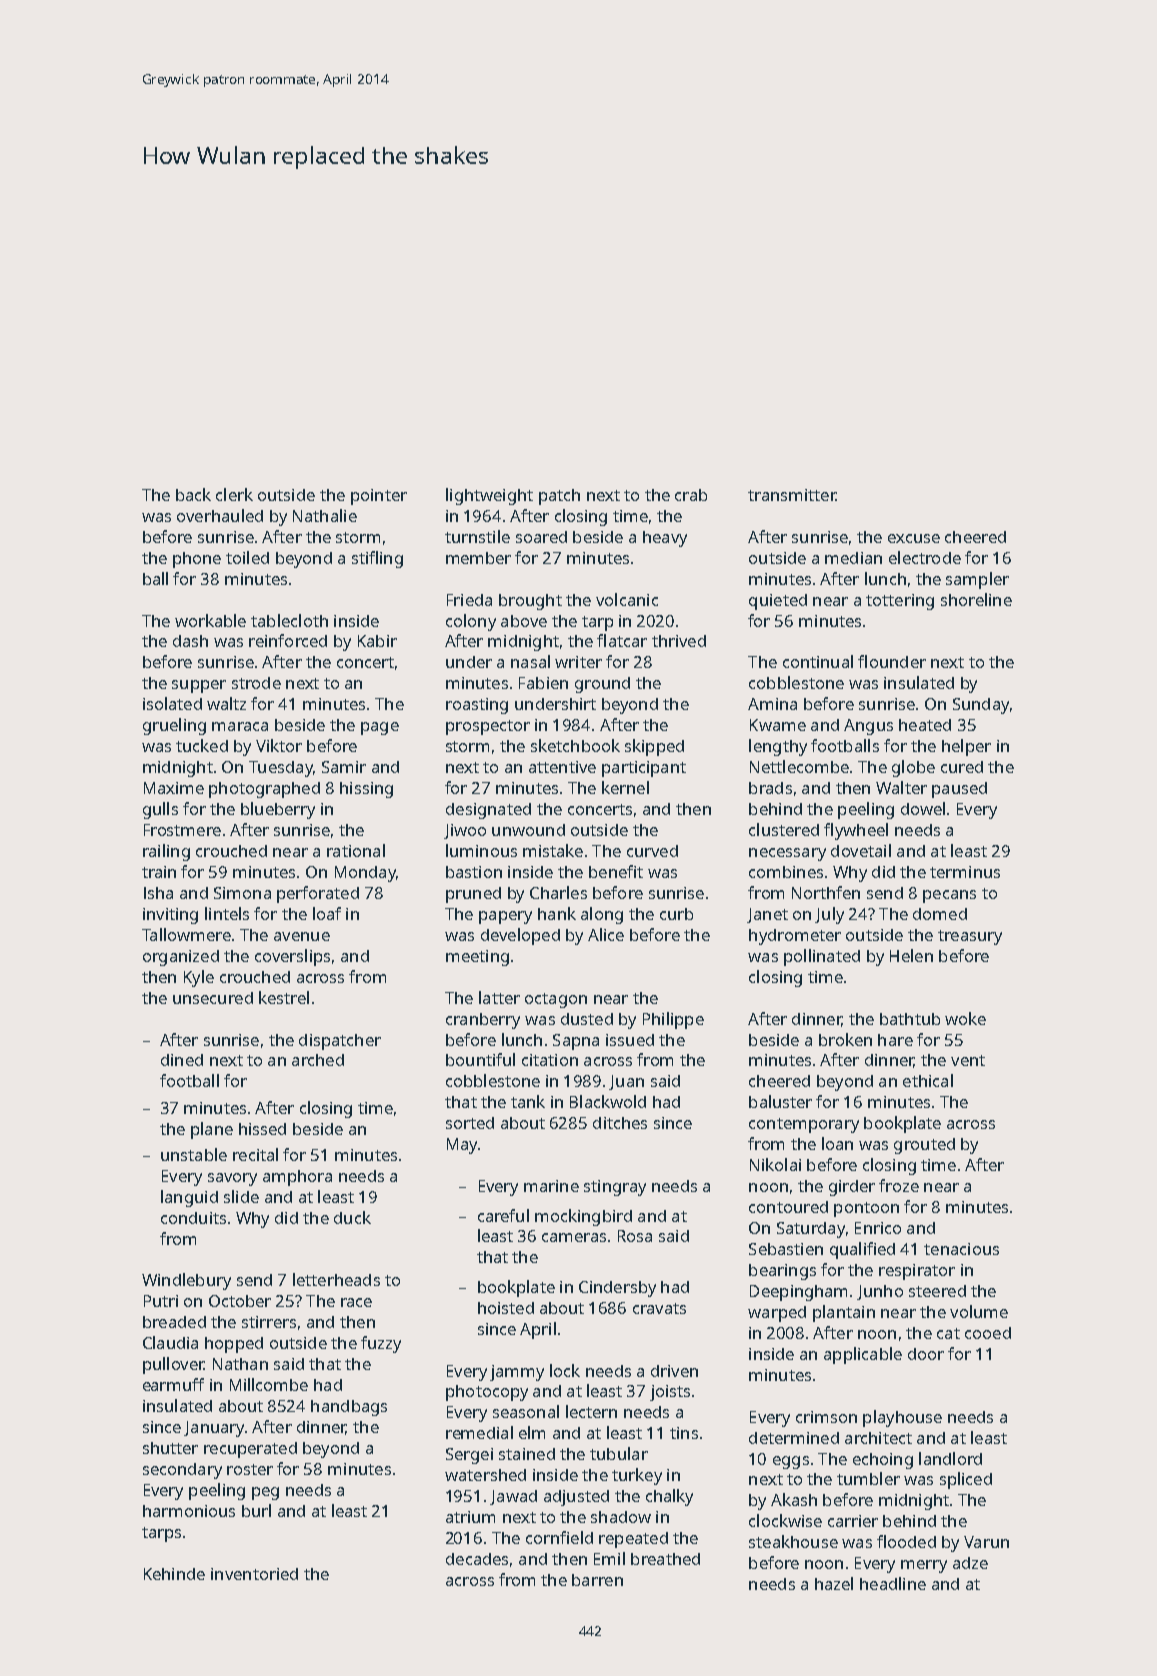 This screenshot has height=1676, width=1157. Describe the element at coordinates (925, 725) in the screenshot. I see `heated` at that location.
